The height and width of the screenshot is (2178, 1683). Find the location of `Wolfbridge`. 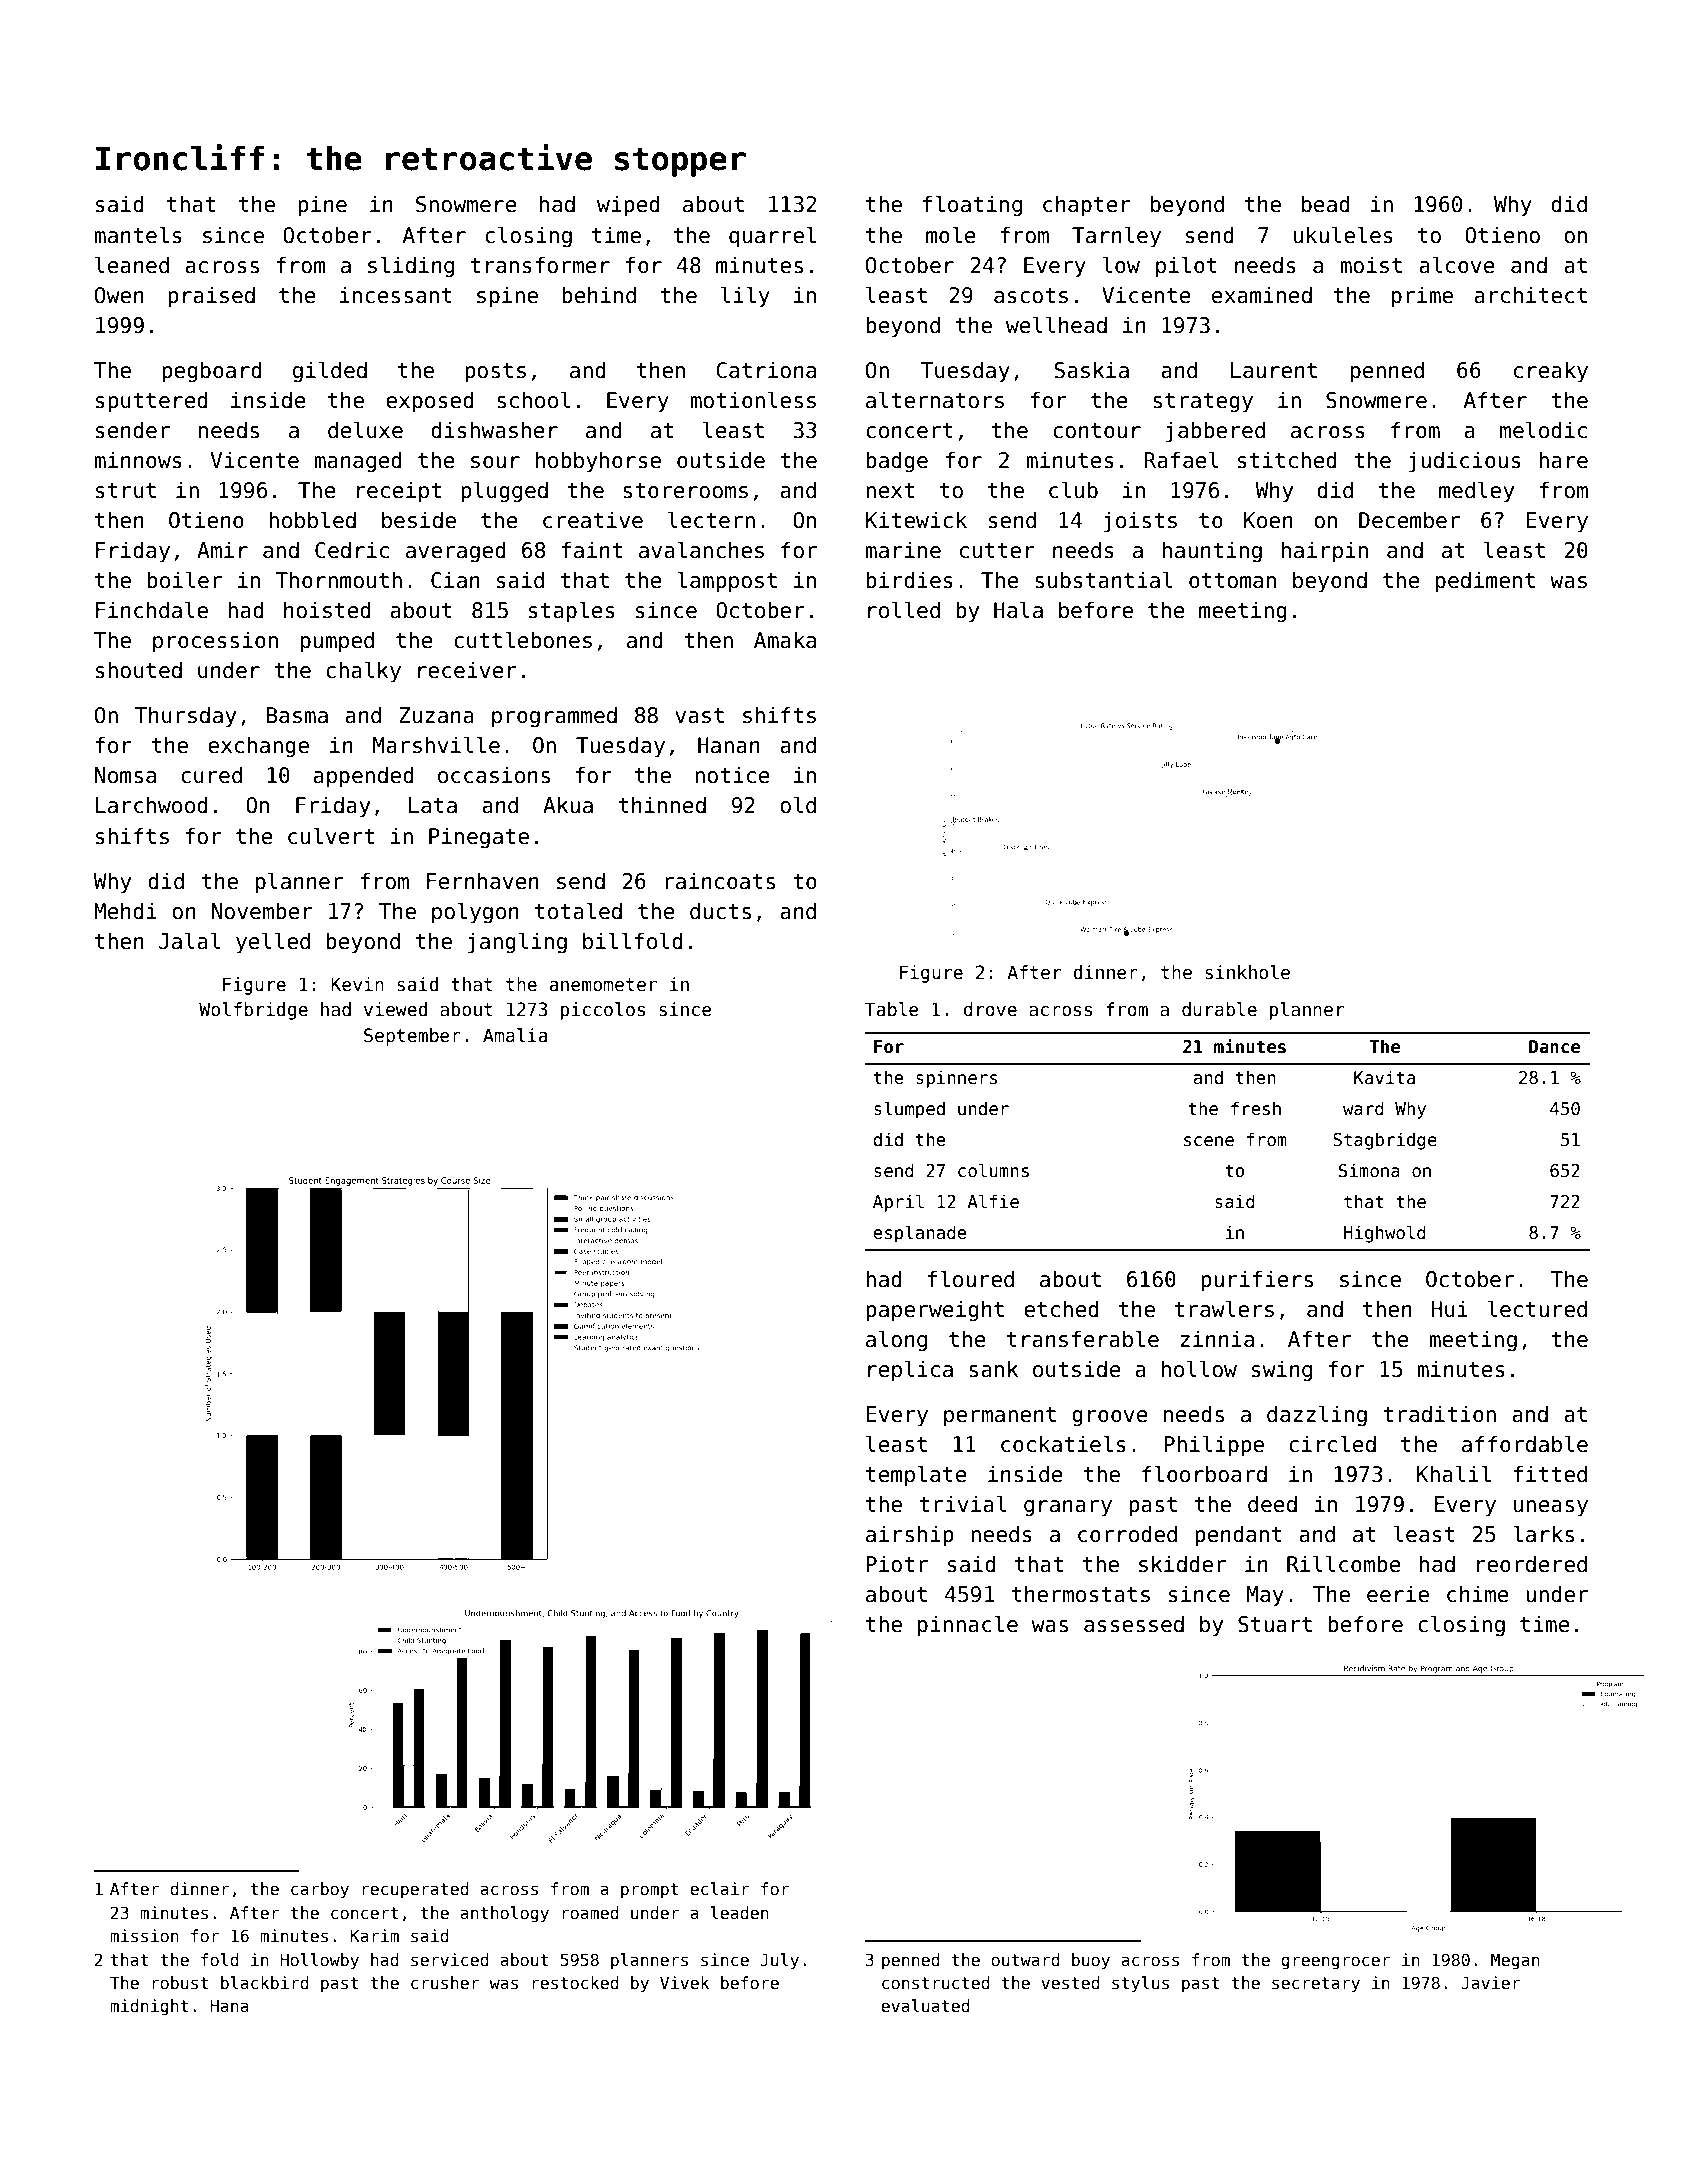

Wolfbridge is located at coordinates (253, 1011).
